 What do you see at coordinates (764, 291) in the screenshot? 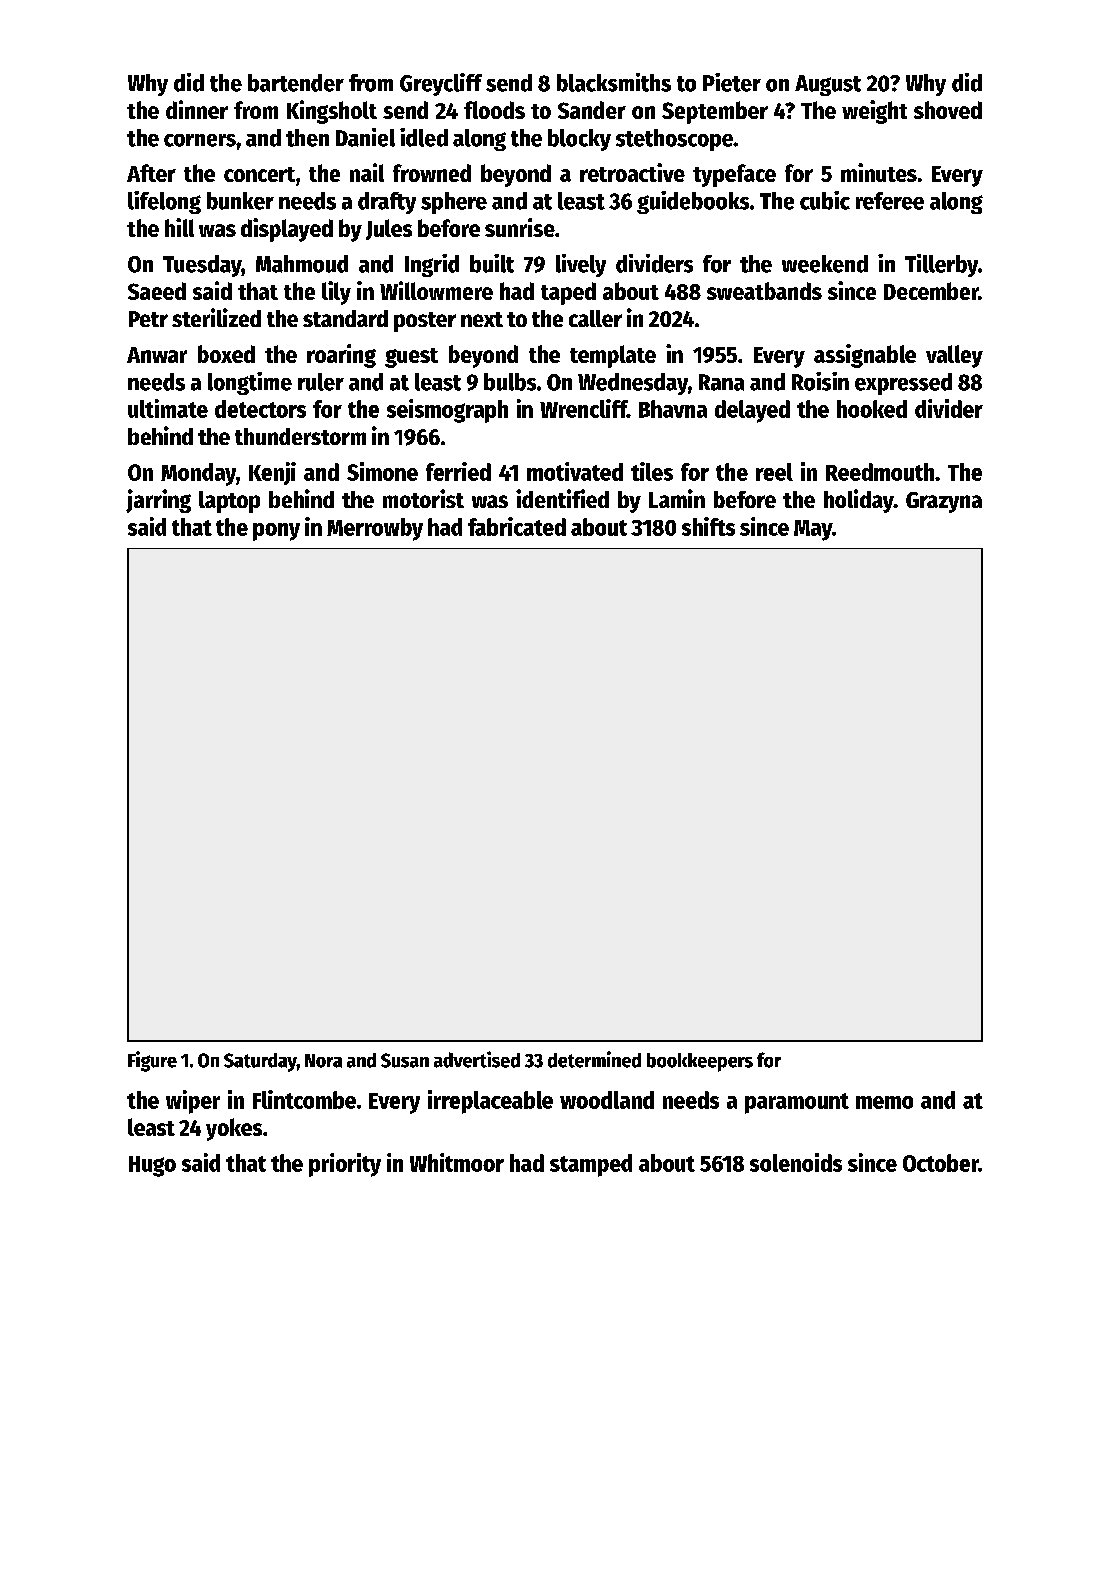
I see `sweatbands` at bounding box center [764, 291].
